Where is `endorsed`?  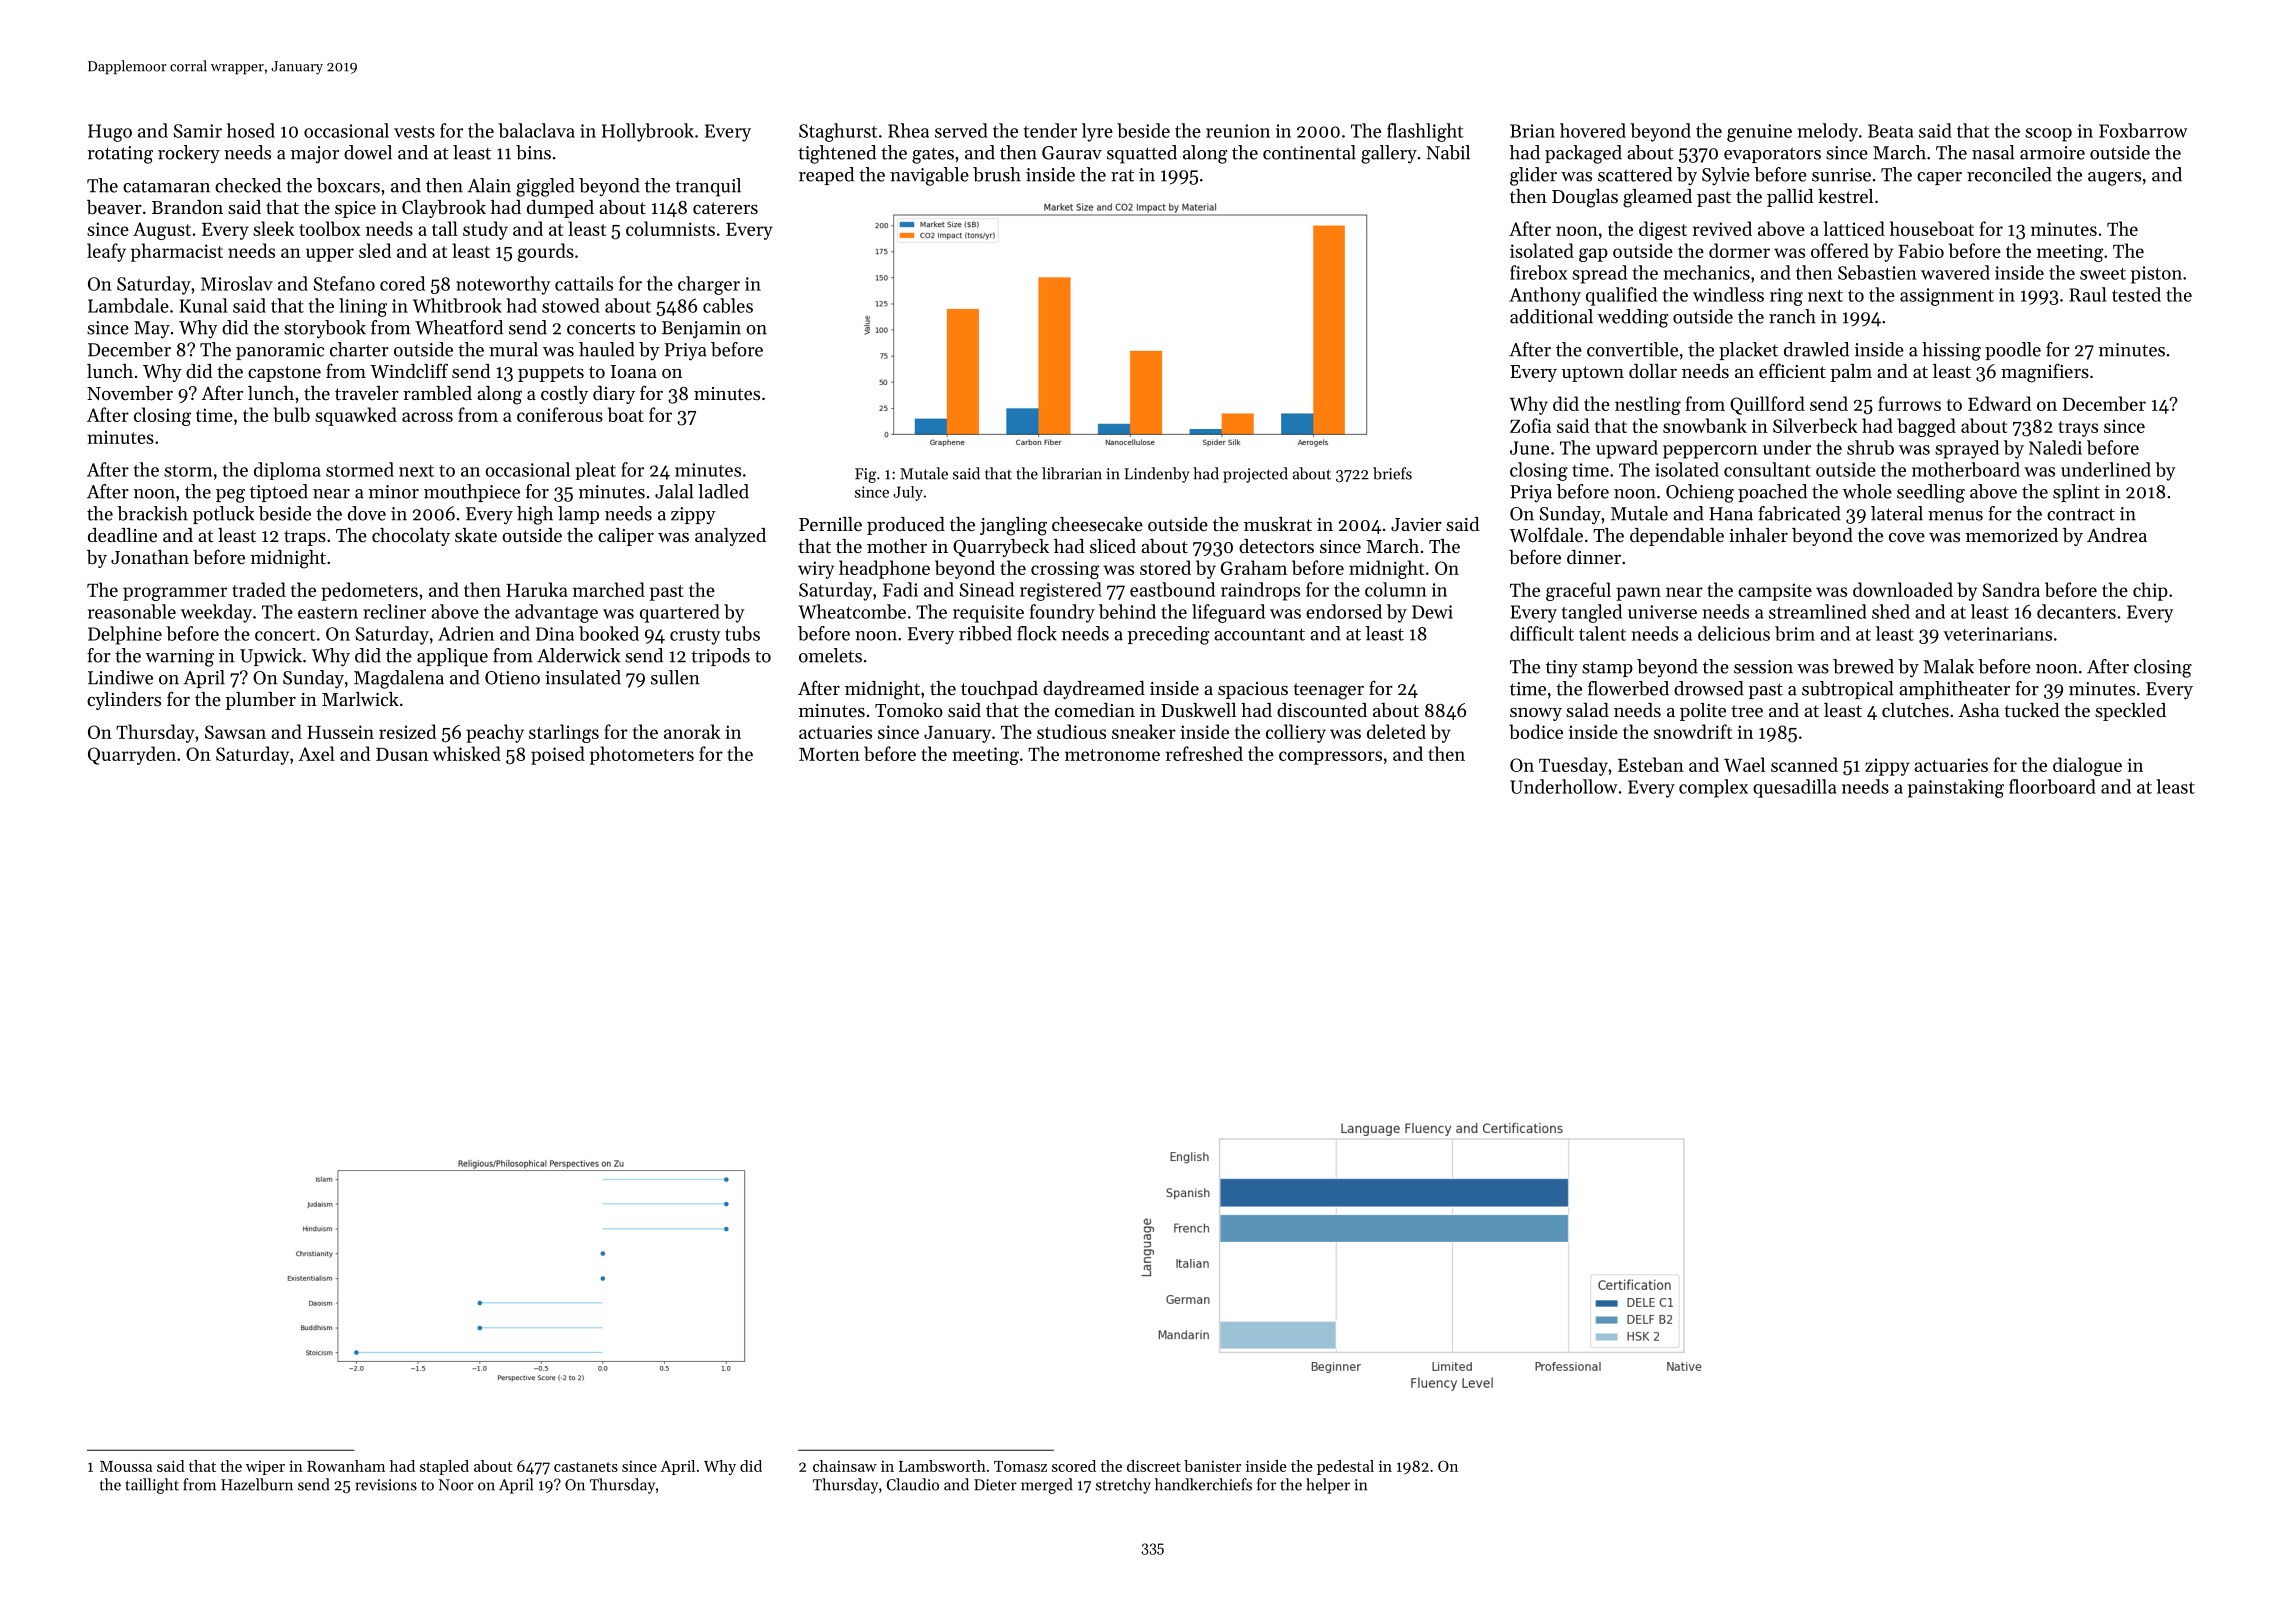 endorsed is located at coordinates (1344, 611).
